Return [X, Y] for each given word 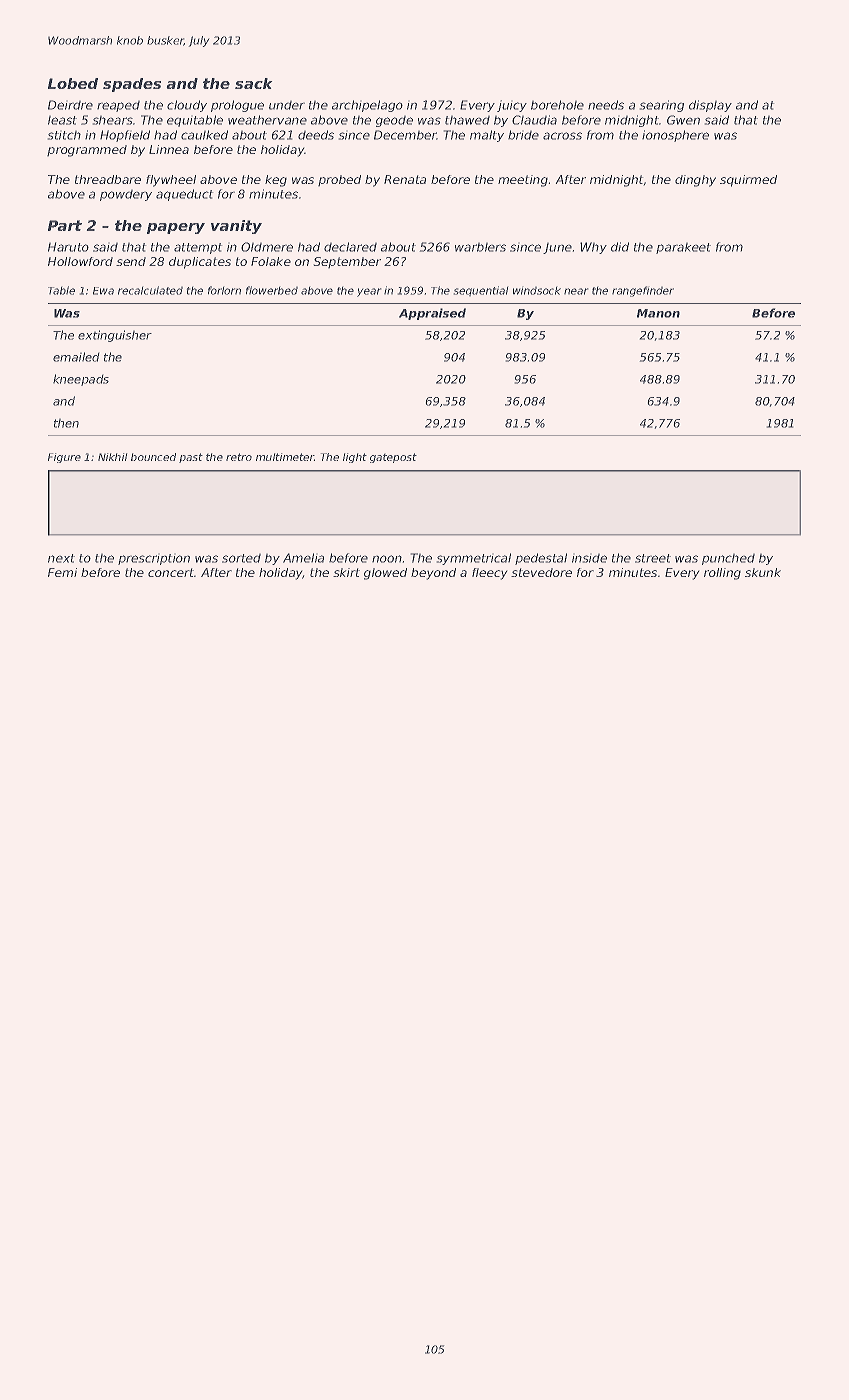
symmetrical [473, 559]
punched [728, 559]
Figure [64, 458]
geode [394, 121]
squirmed [748, 181]
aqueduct [185, 195]
